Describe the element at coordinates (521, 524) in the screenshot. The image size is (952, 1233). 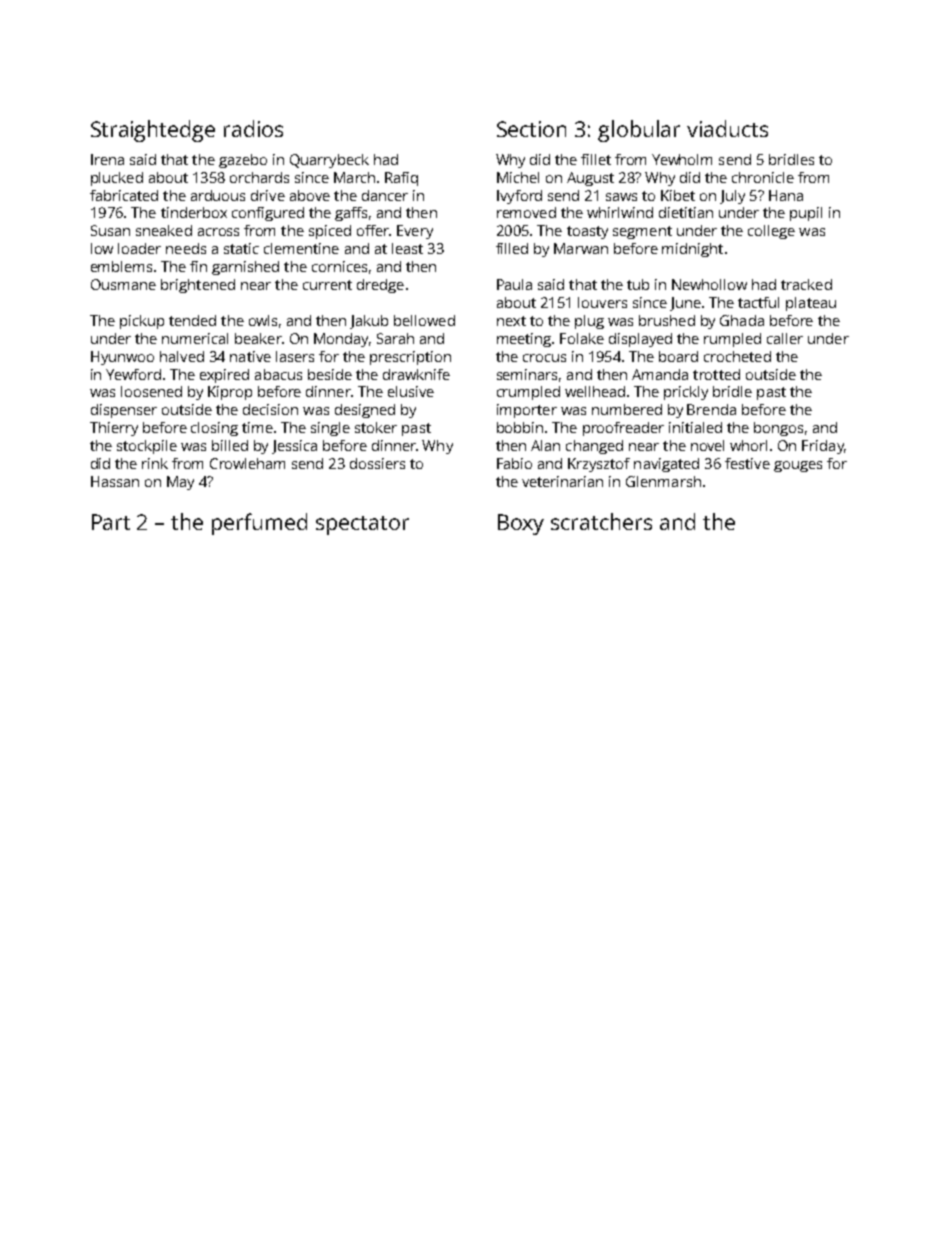
I see `Boxy` at that location.
